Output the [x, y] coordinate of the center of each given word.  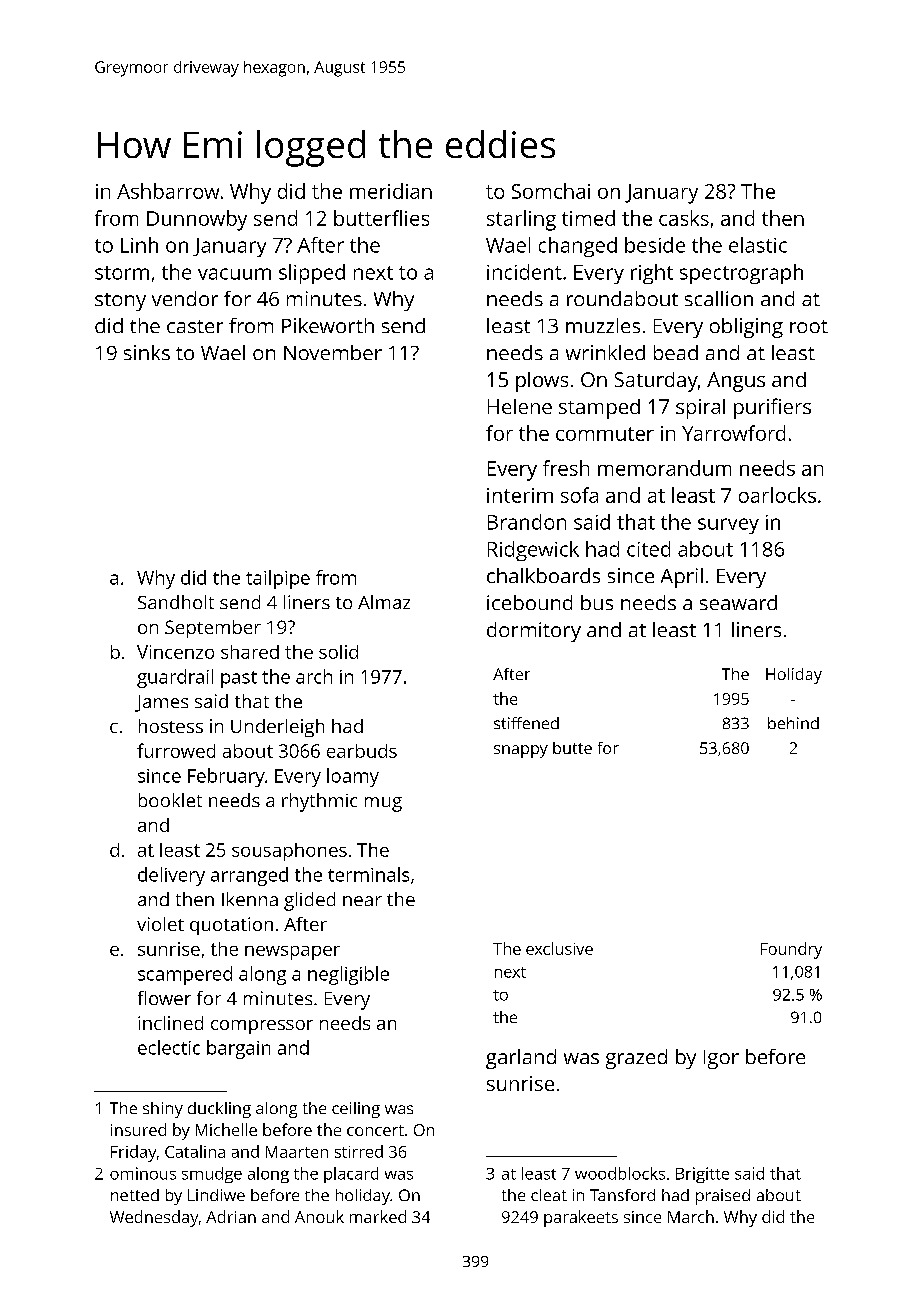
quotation [231, 926]
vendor [185, 298]
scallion [719, 298]
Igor [721, 1059]
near [362, 901]
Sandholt [176, 602]
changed [578, 247]
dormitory [534, 632]
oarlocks [777, 495]
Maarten [297, 1152]
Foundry [791, 950]
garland [521, 1059]
